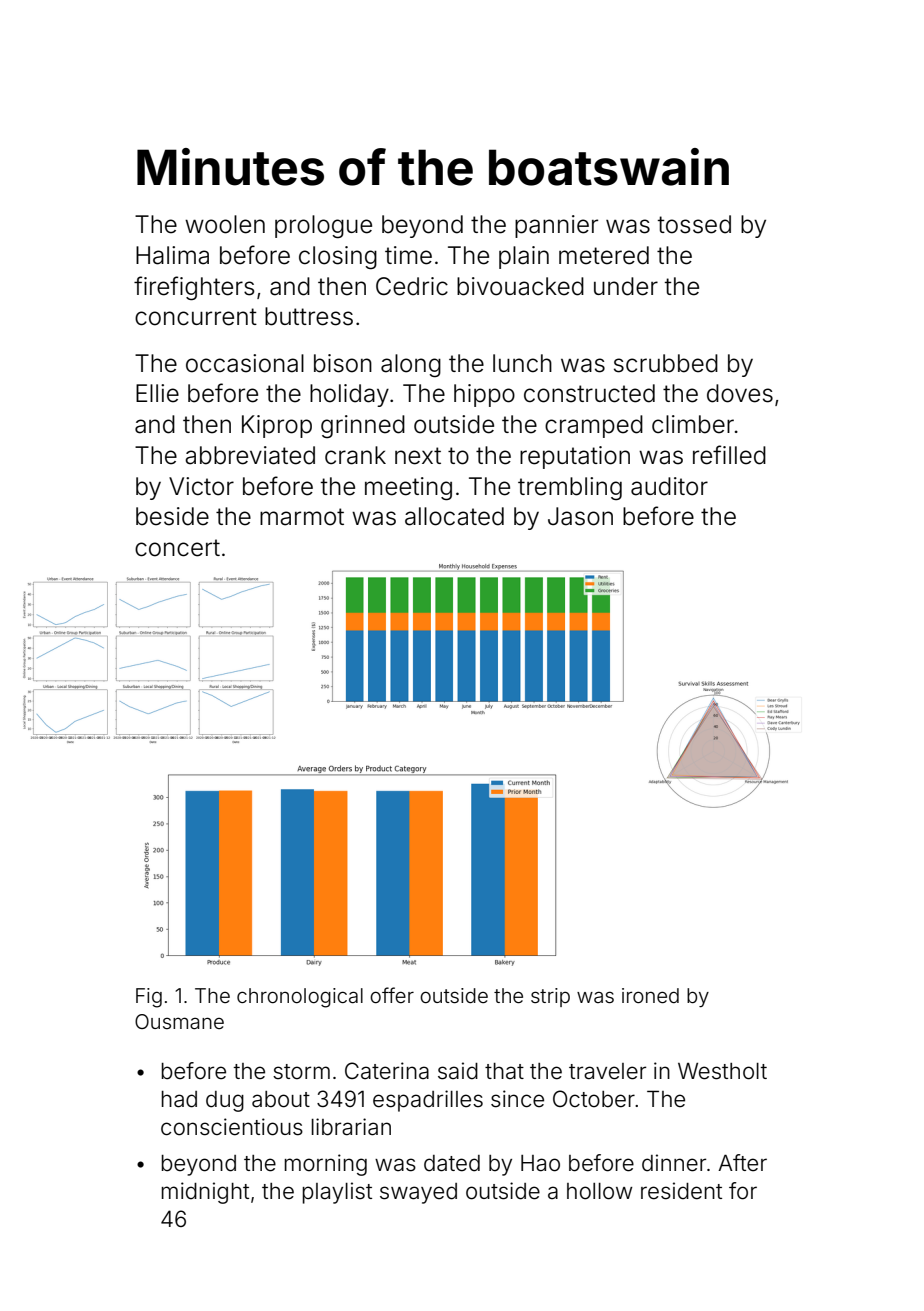  I want to click on auditor, so click(669, 486).
